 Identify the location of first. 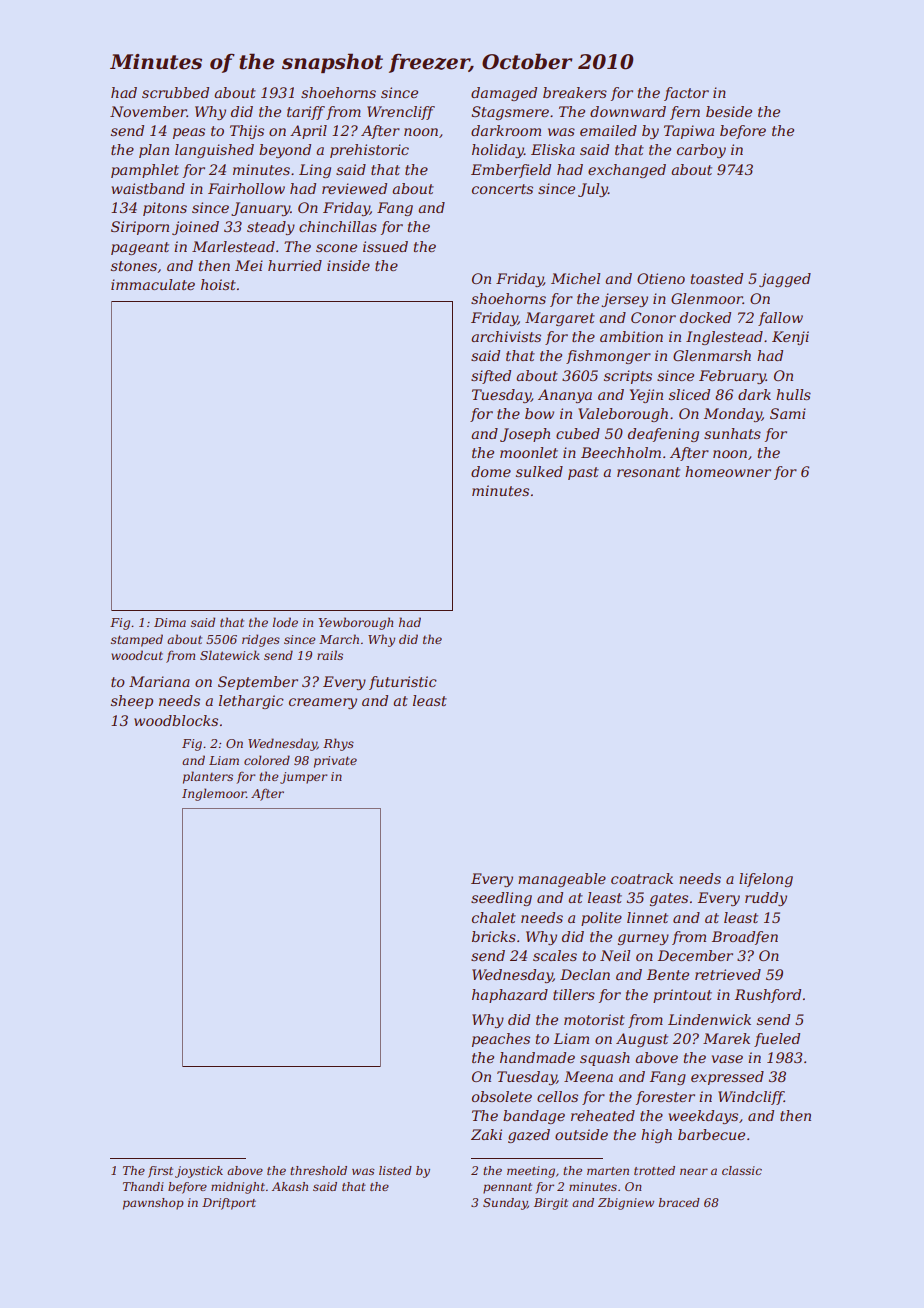
(160, 1172).
